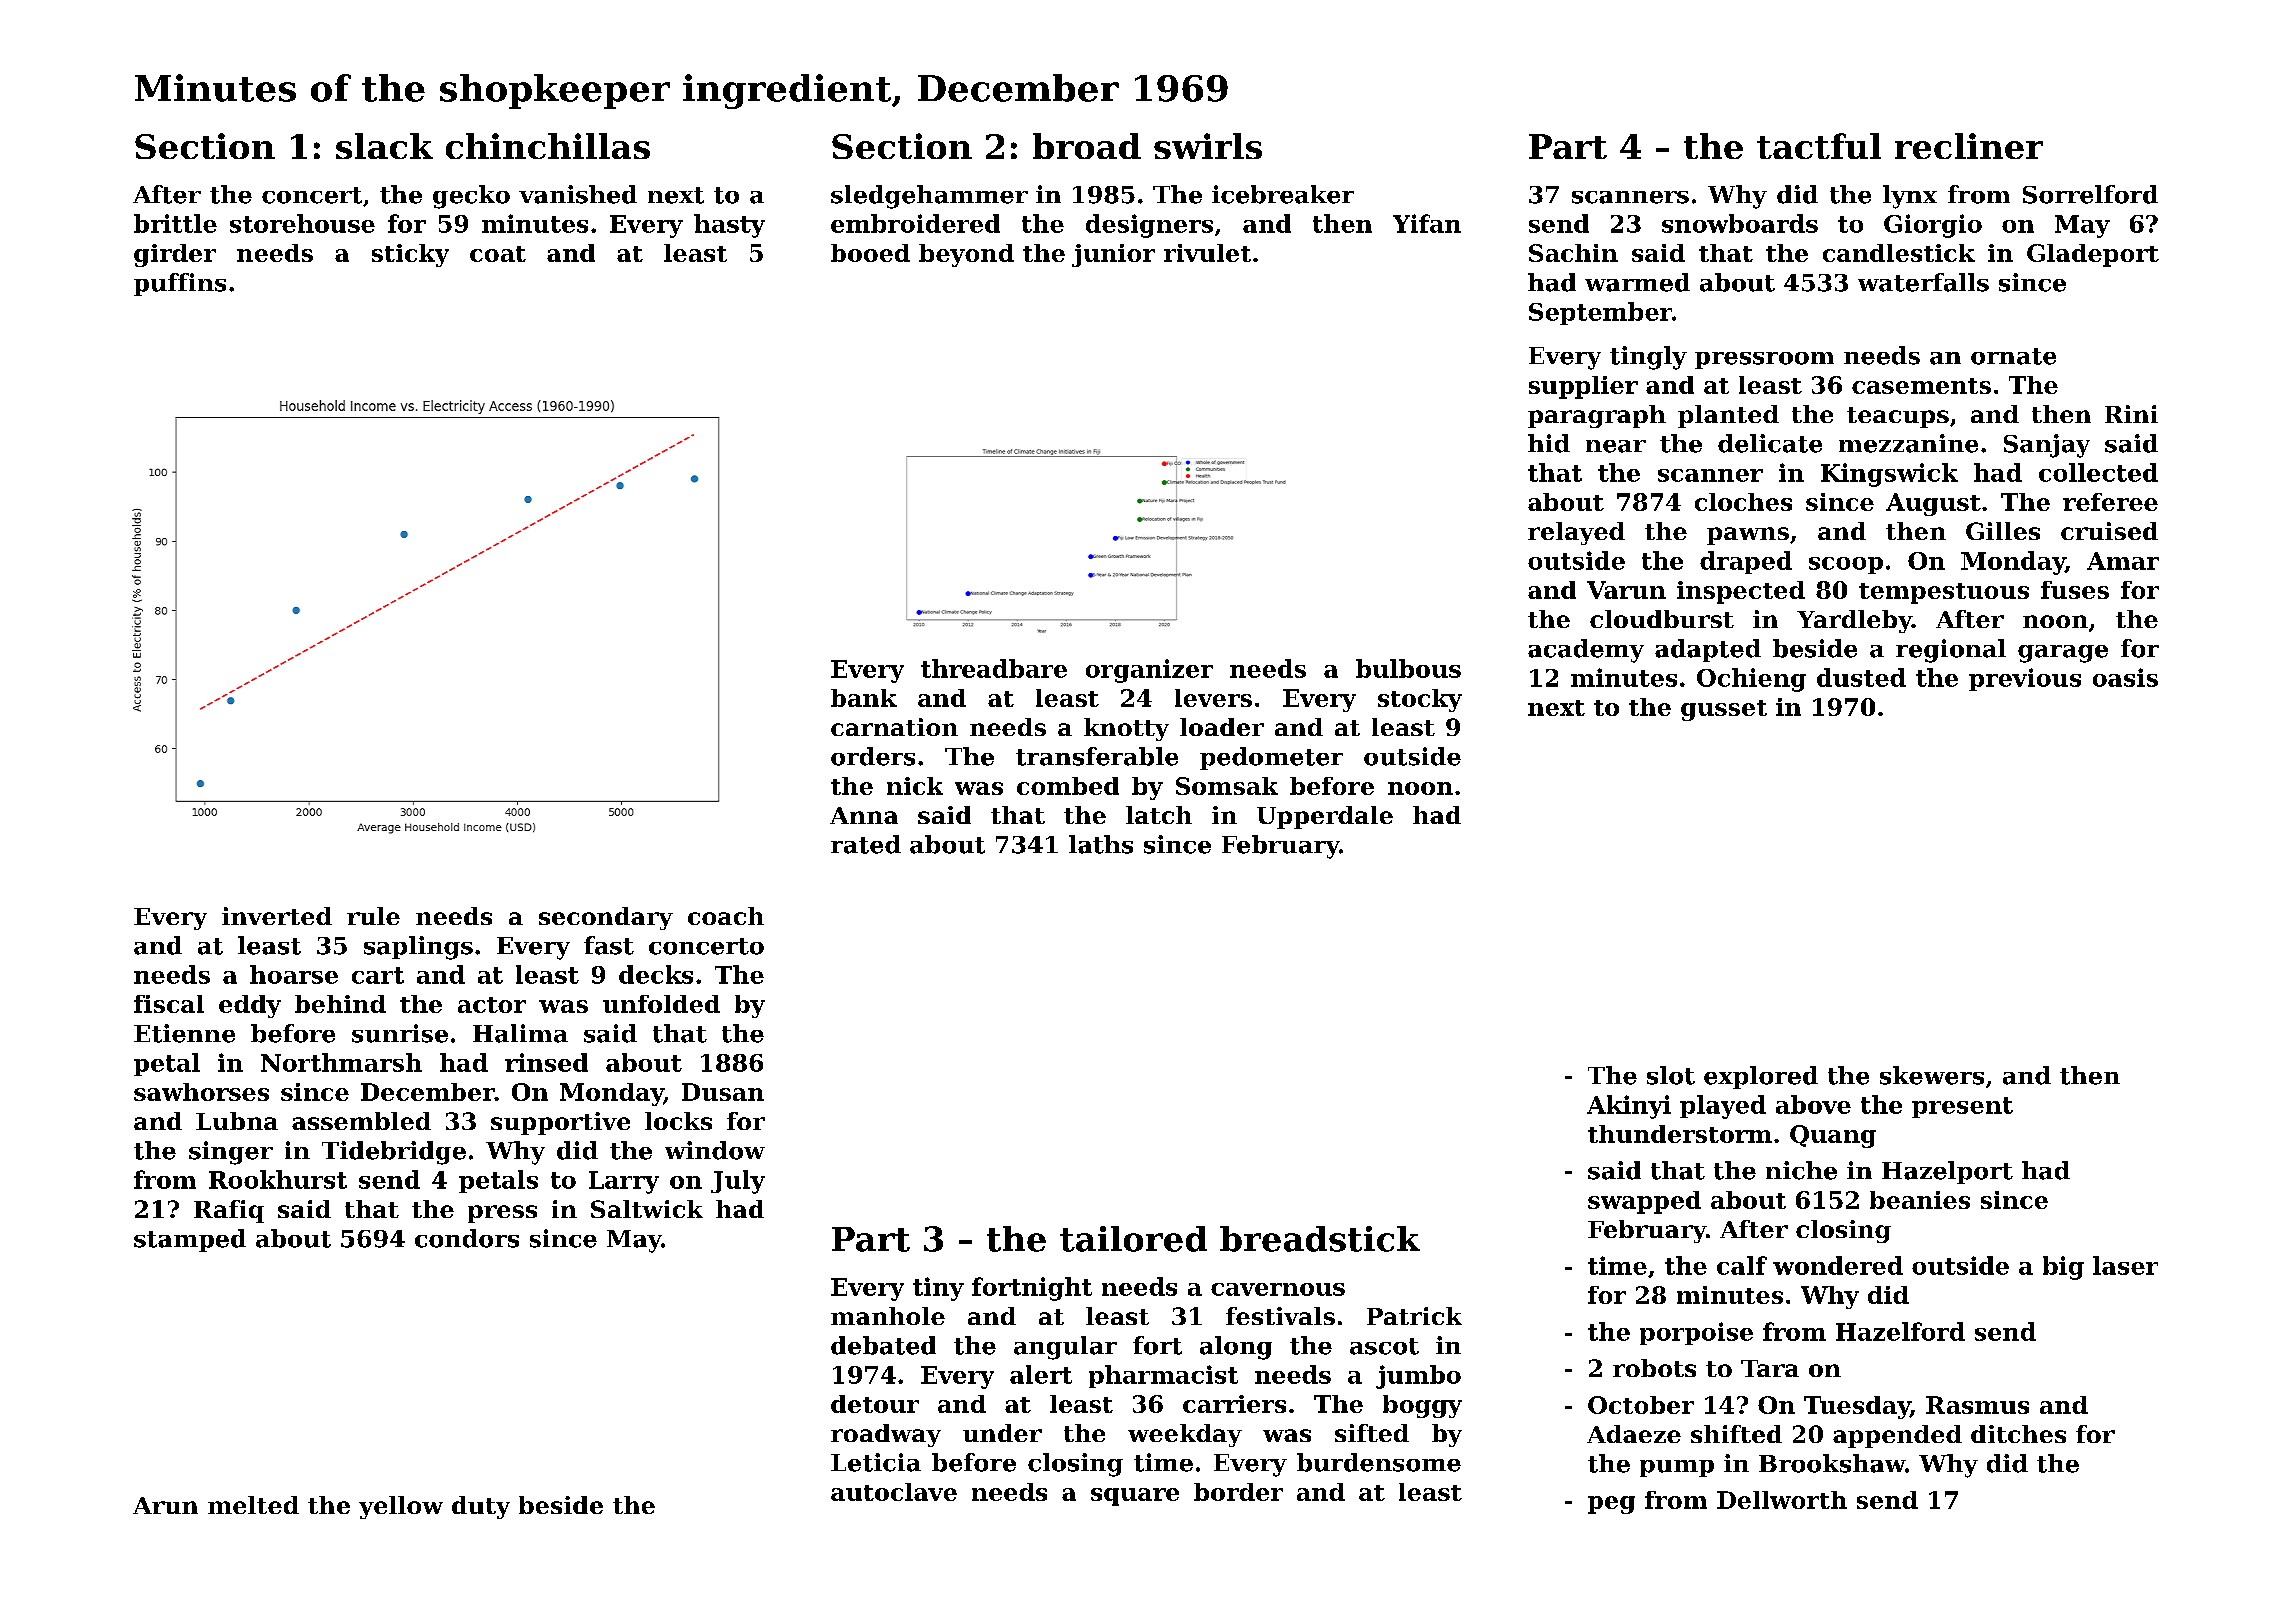 This screenshot has height=1620, width=2292. I want to click on skewers, so click(1932, 1075).
